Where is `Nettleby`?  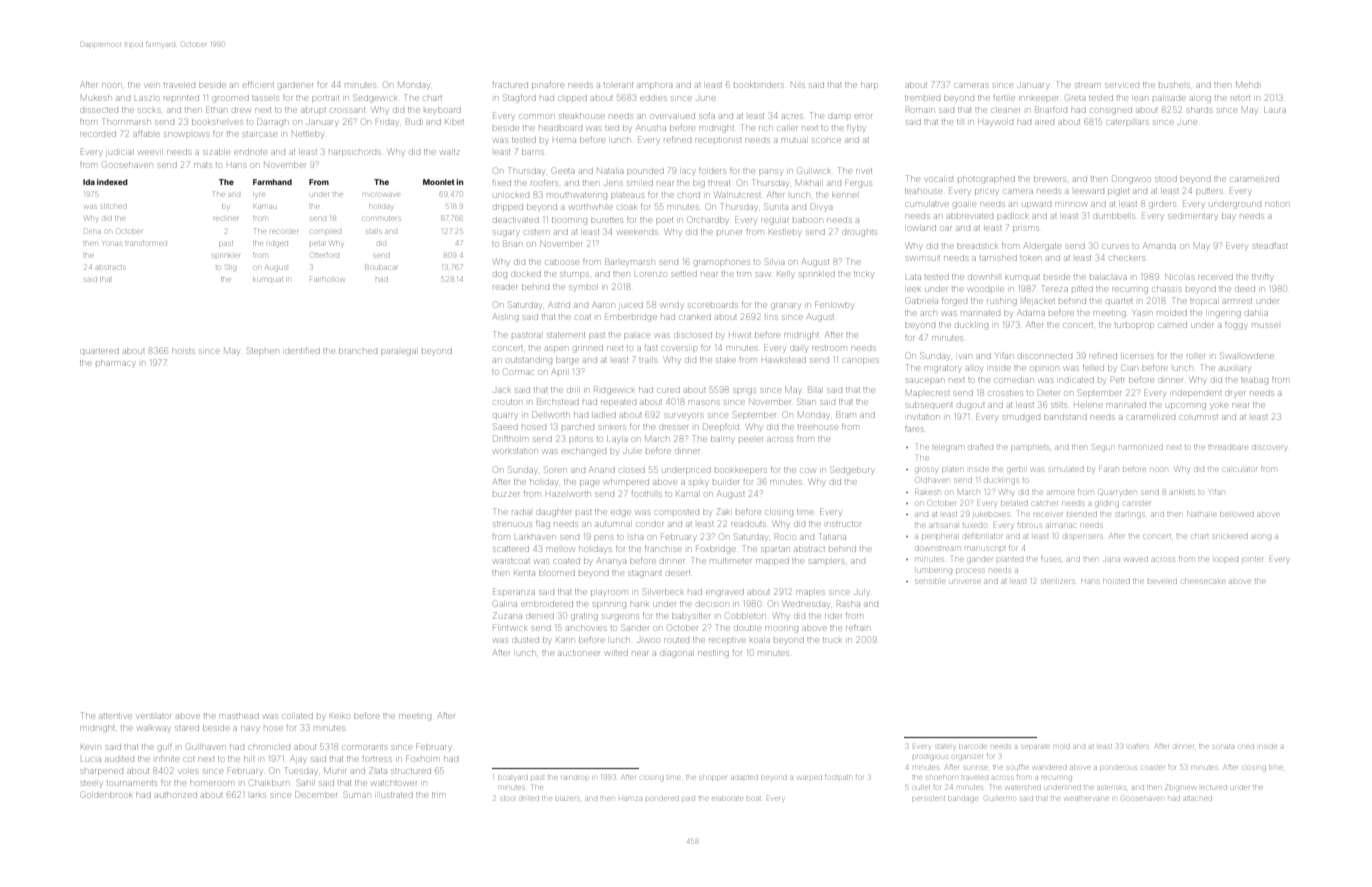
Nettleby is located at coordinates (307, 135).
